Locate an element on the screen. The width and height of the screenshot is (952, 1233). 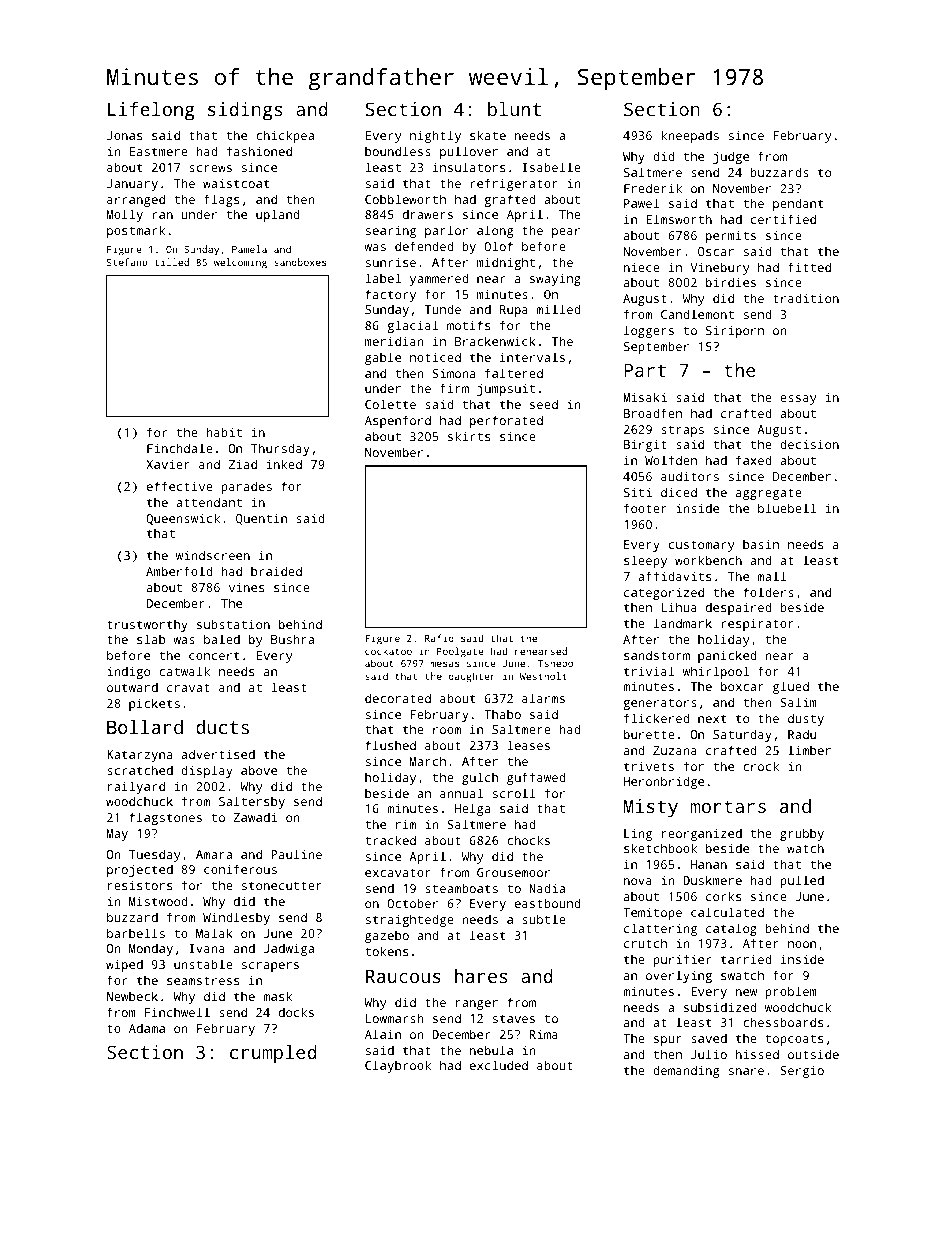
mesas is located at coordinates (444, 664).
